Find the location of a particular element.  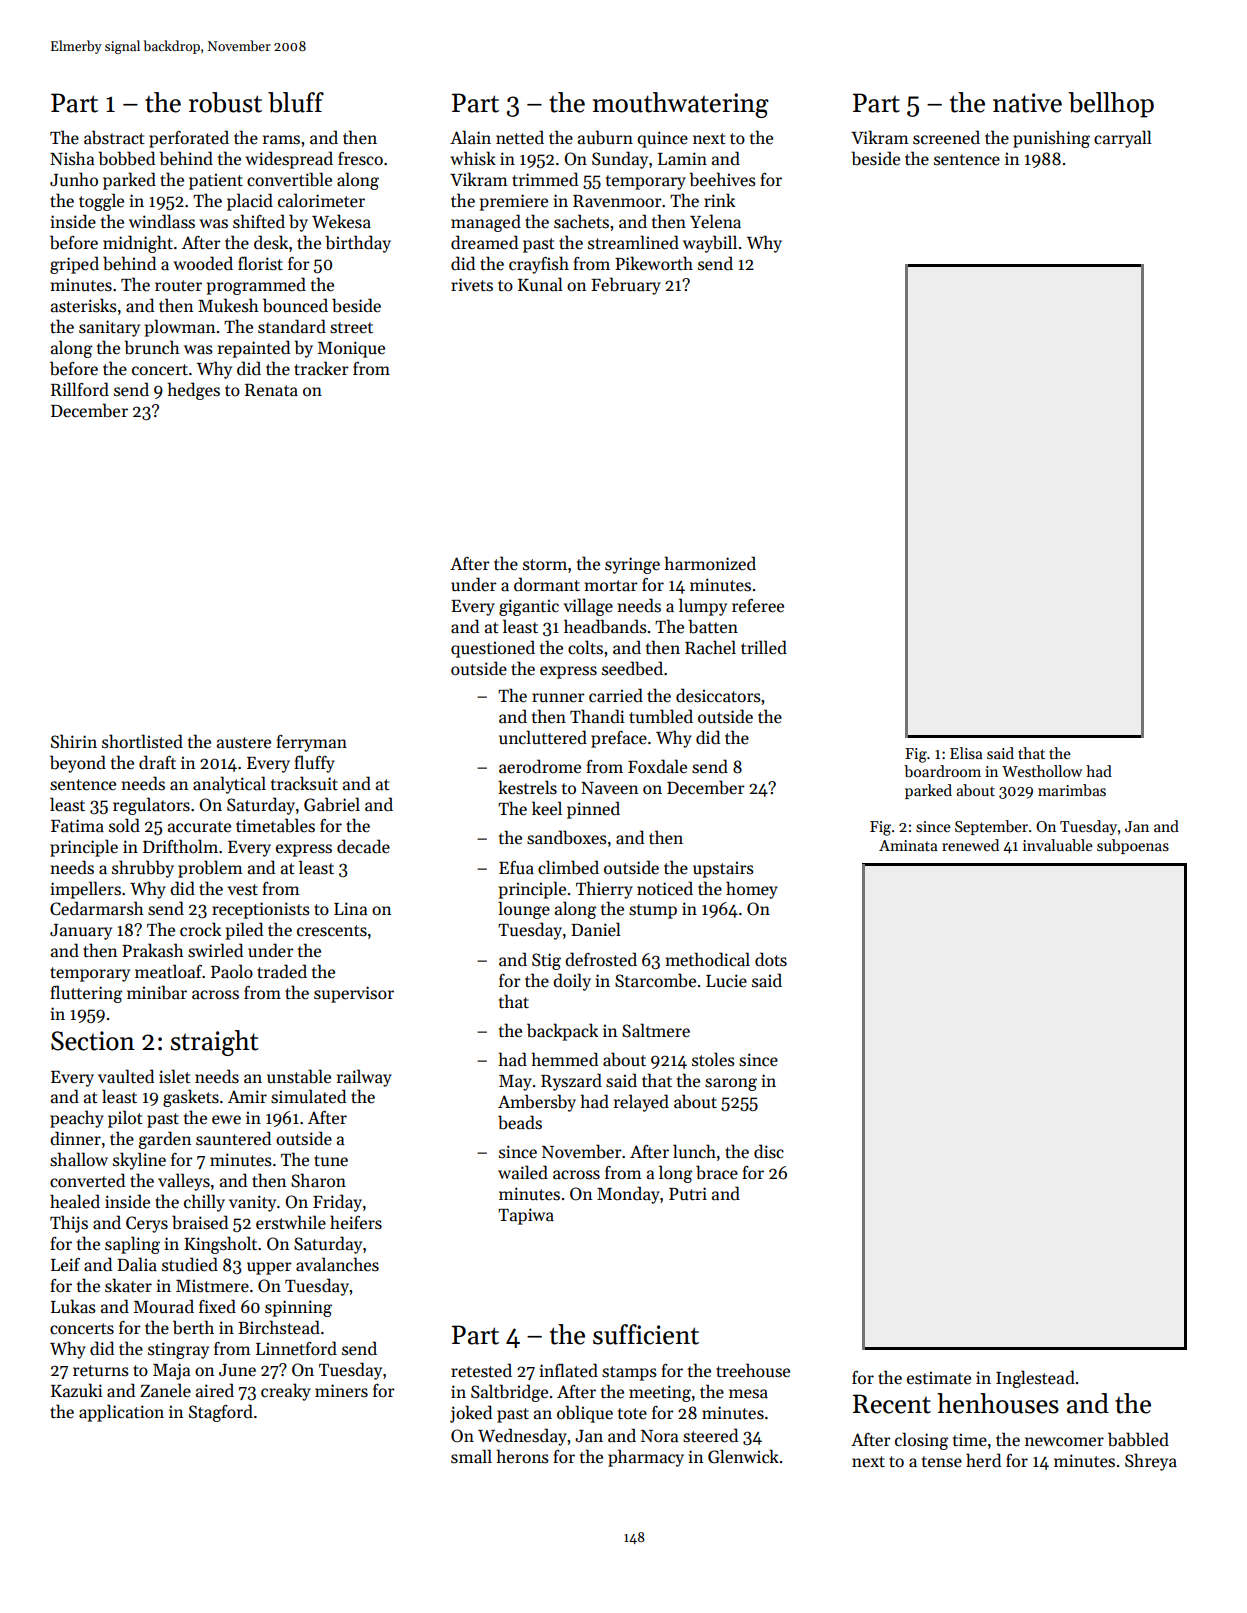

bluff is located at coordinates (296, 102).
